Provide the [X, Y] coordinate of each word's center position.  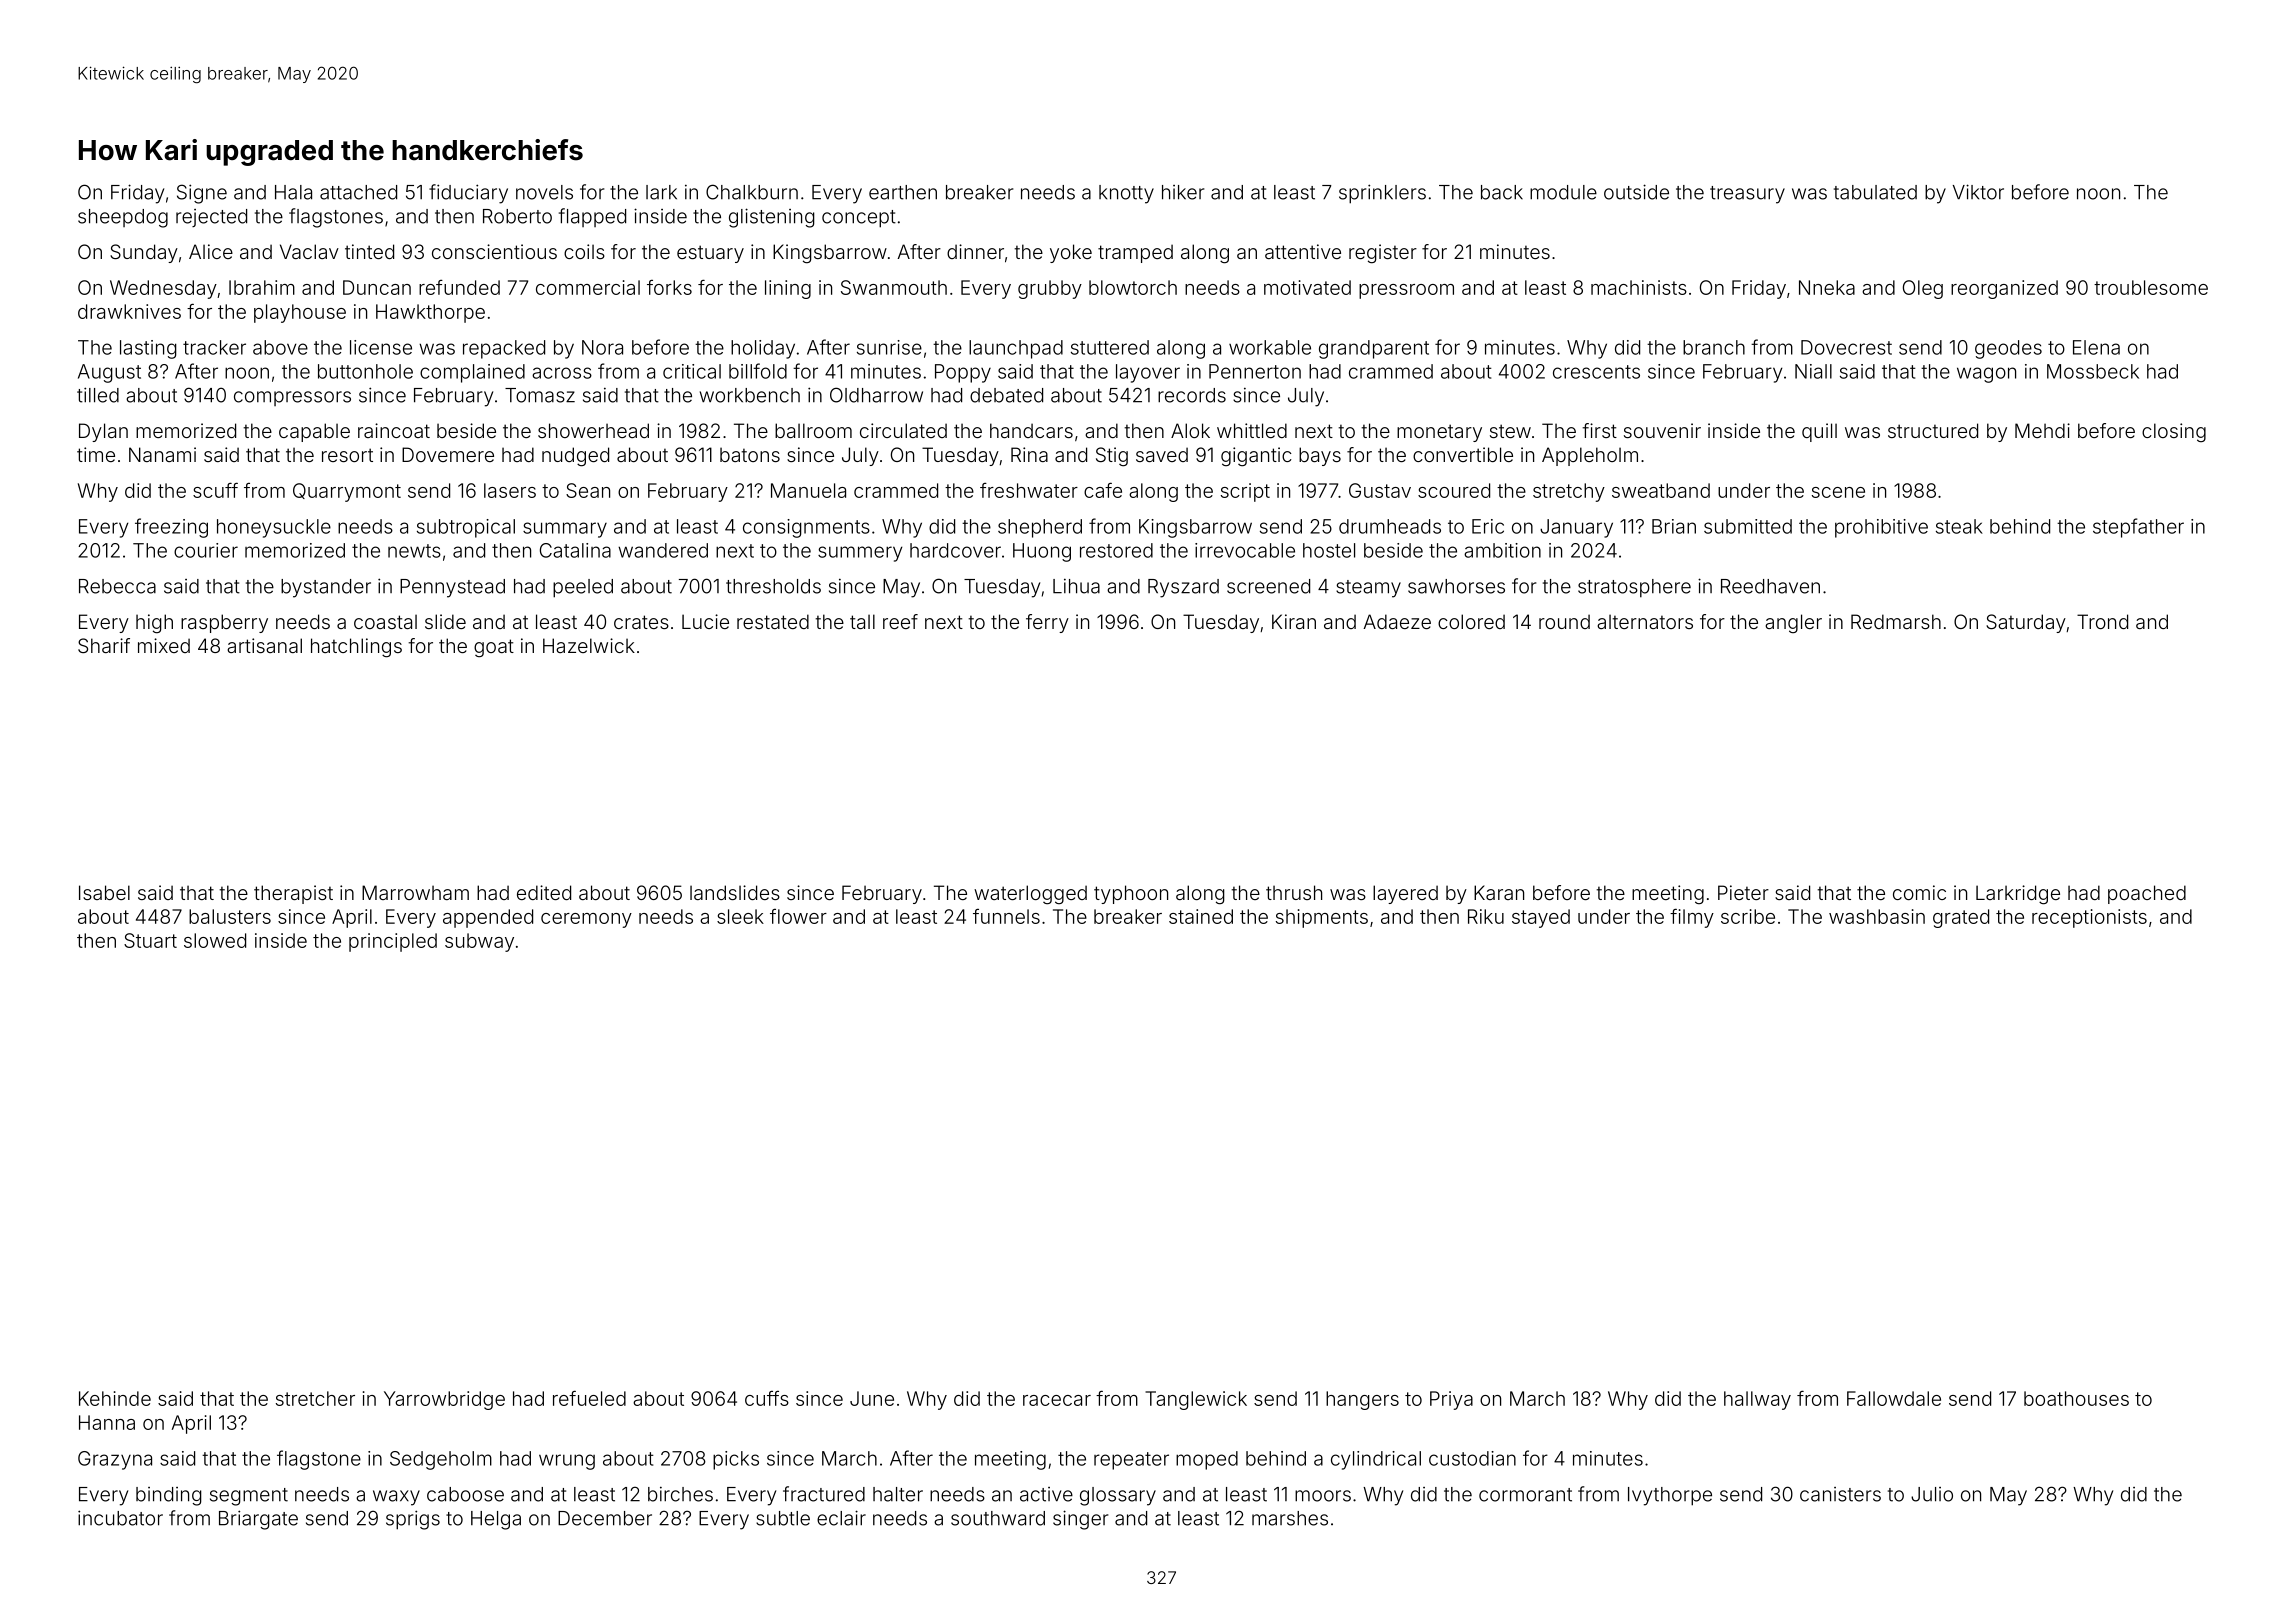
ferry [1047, 623]
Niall [1813, 371]
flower [798, 916]
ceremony [586, 920]
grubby [1050, 289]
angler [1793, 623]
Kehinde [115, 1398]
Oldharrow [876, 395]
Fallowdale [1894, 1398]
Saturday [2026, 623]
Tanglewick [1196, 1400]
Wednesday [163, 289]
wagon [1986, 375]
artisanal [264, 645]
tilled [98, 395]
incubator [120, 1518]
